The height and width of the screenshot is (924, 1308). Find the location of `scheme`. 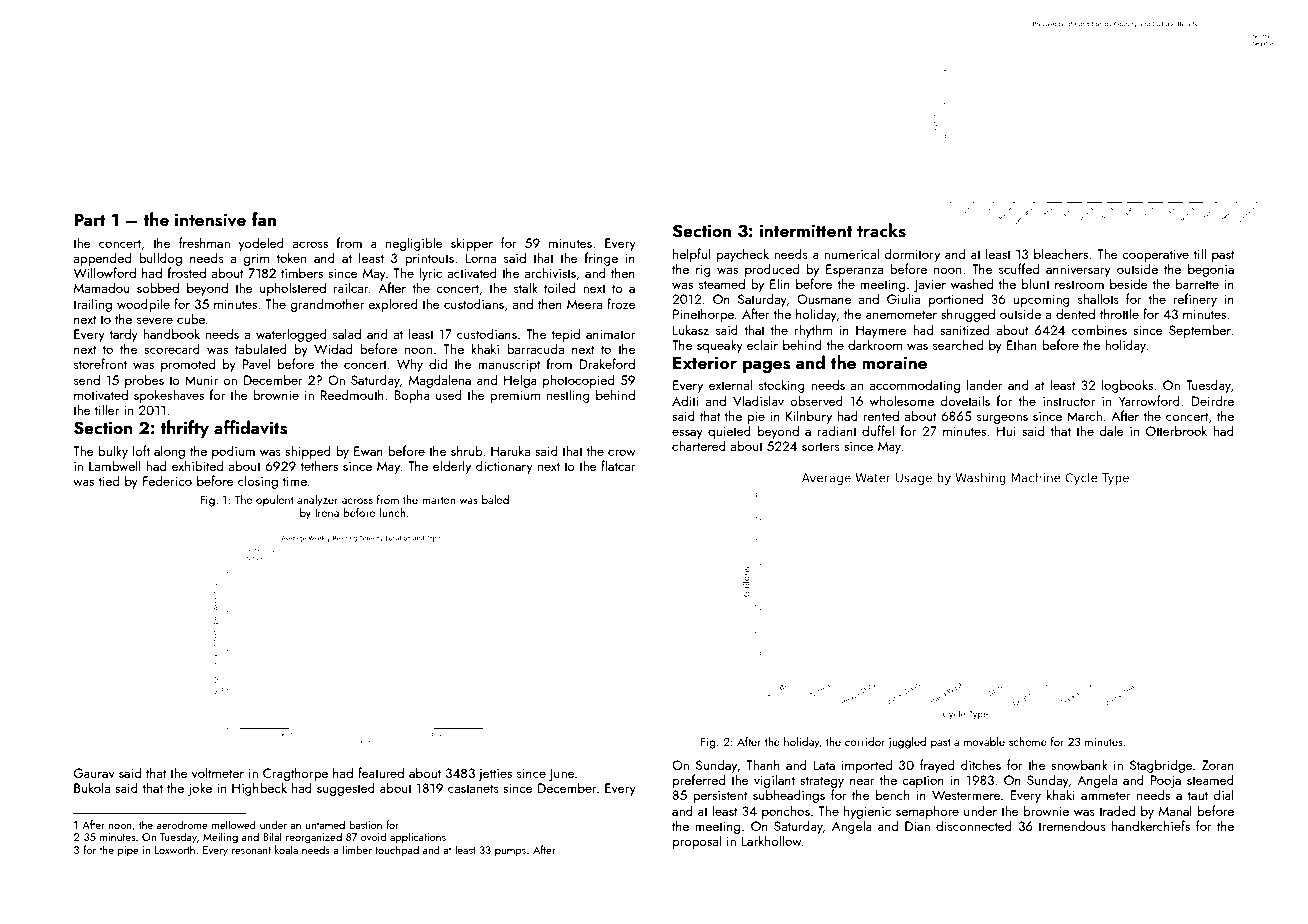

scheme is located at coordinates (1028, 741).
